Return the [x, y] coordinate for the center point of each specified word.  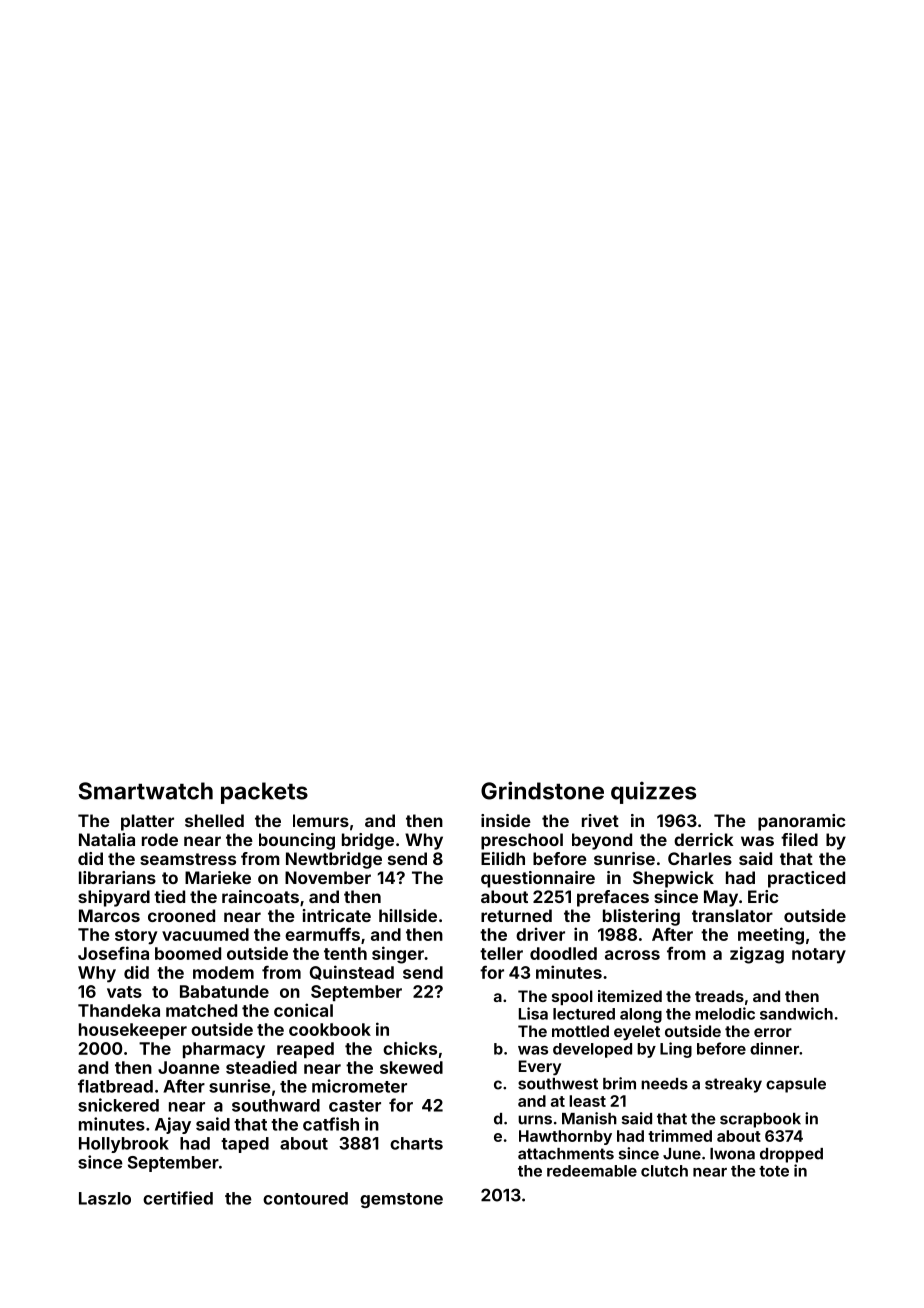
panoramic [802, 822]
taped [245, 1145]
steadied [261, 1067]
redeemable [592, 1171]
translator [732, 915]
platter [147, 822]
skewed [411, 1067]
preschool [522, 841]
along [641, 1015]
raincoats [260, 896]
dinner [774, 1048]
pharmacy [224, 1050]
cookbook [330, 1029]
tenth [345, 953]
